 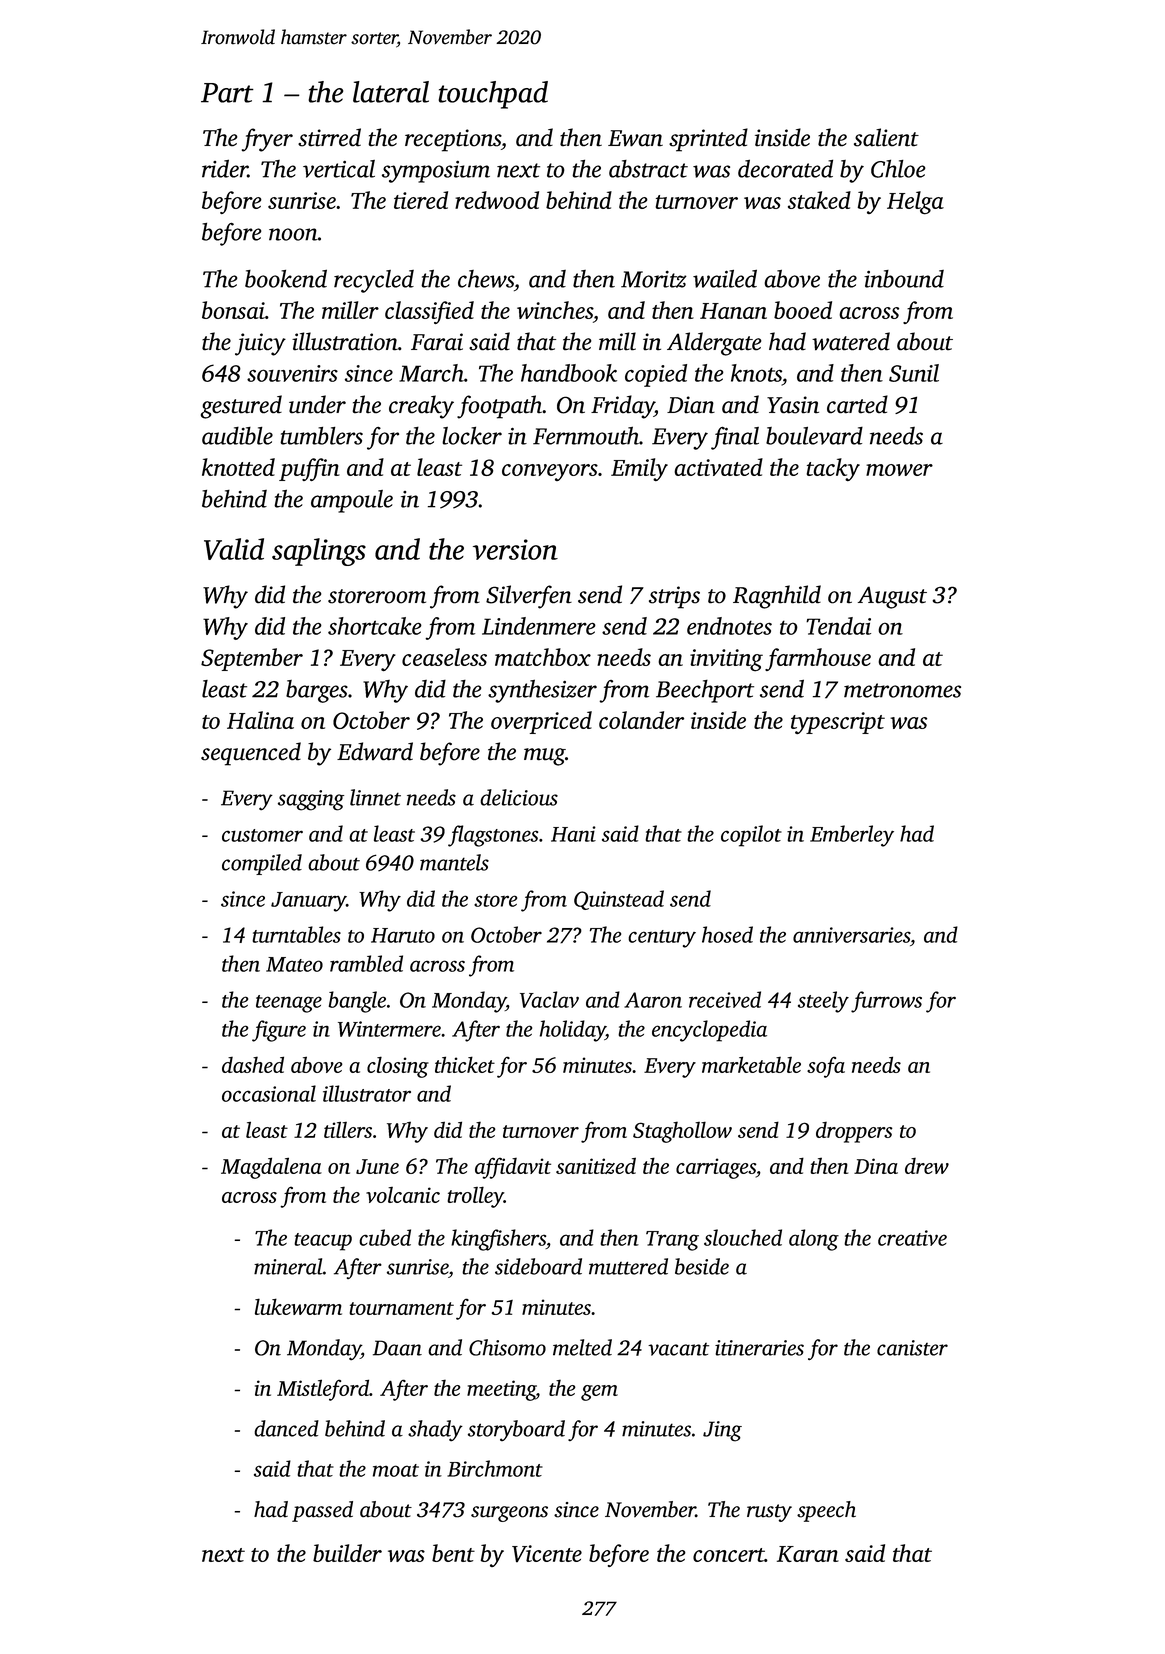 What do you see at coordinates (493, 95) in the document?
I see `touchpad` at bounding box center [493, 95].
